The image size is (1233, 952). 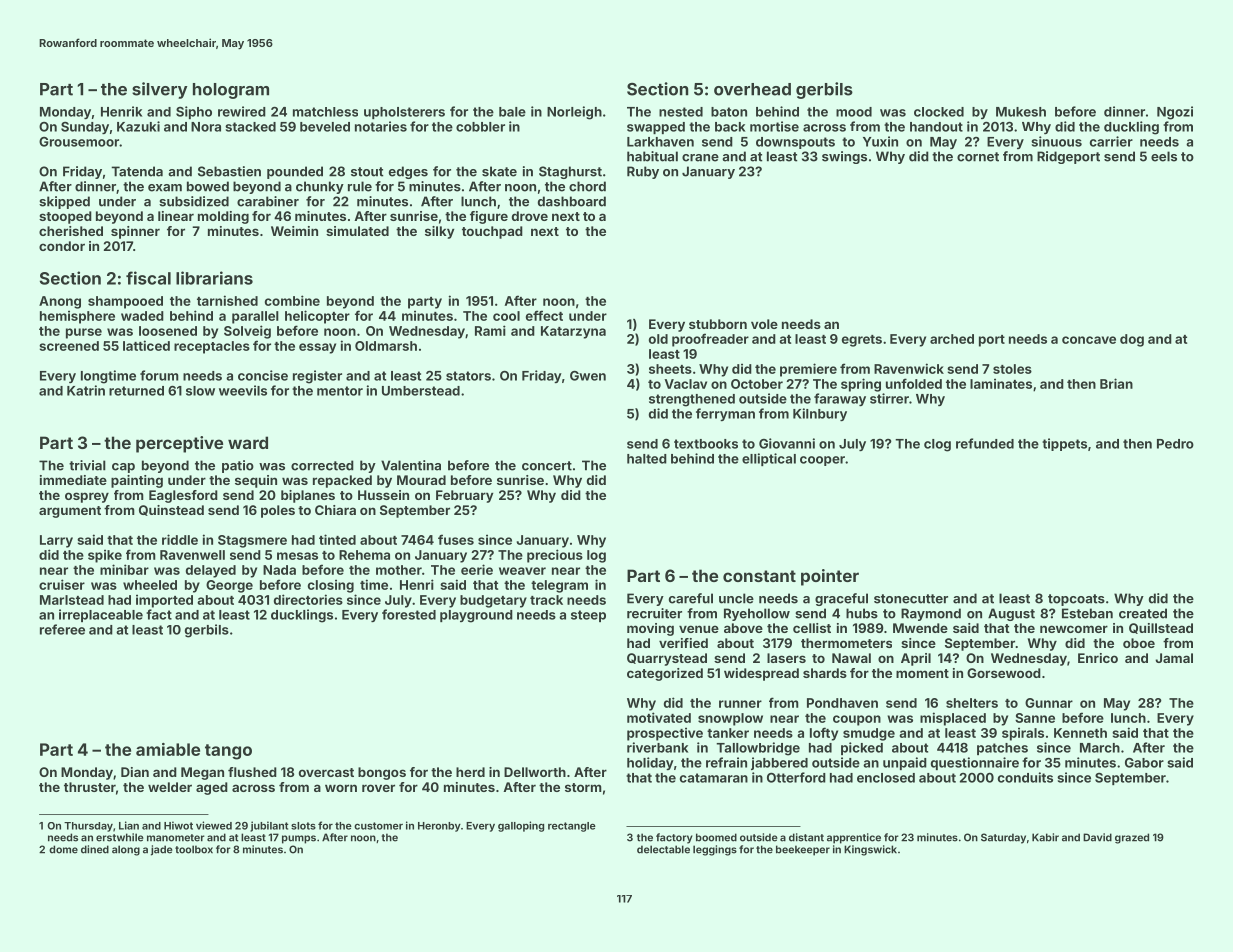 What do you see at coordinates (650, 629) in the screenshot?
I see `moving` at bounding box center [650, 629].
